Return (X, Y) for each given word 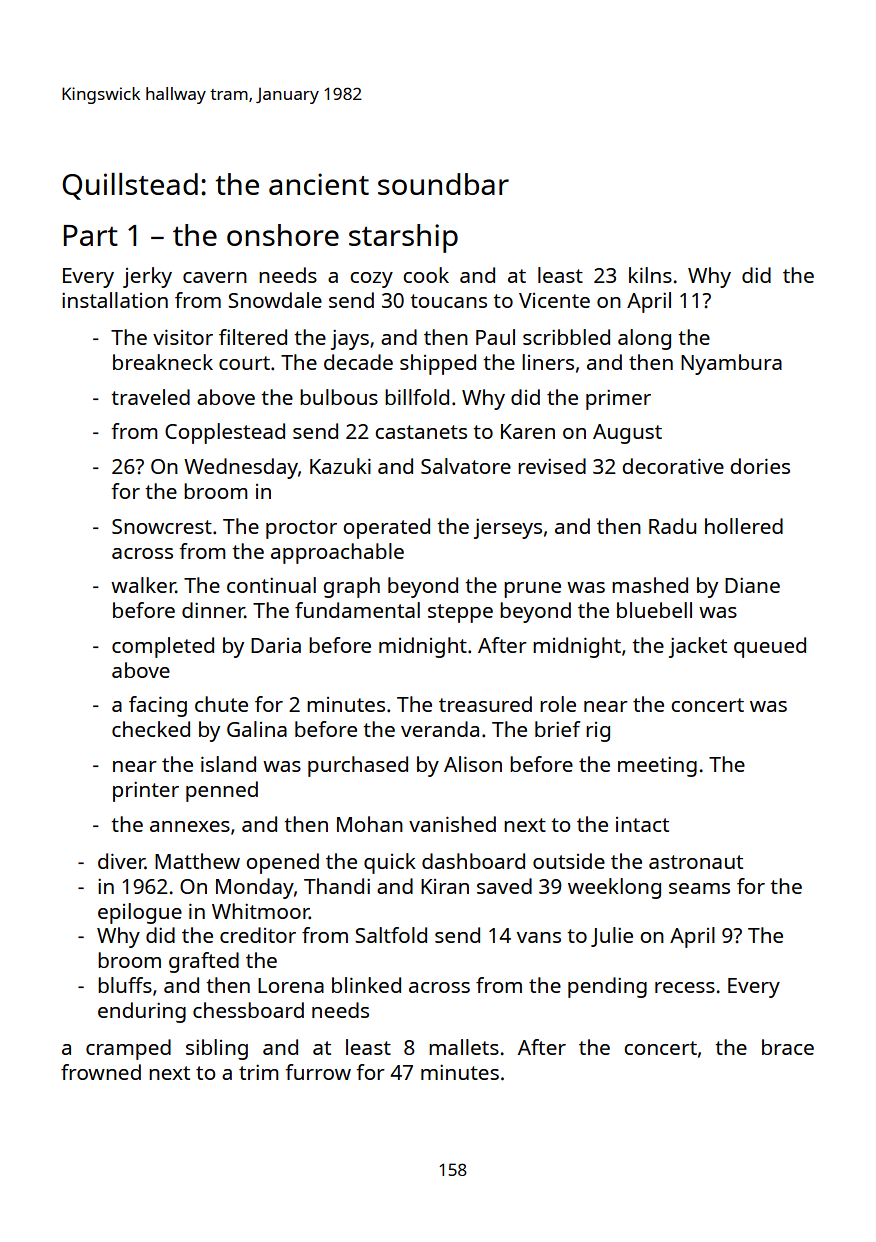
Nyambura (731, 364)
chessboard (248, 1010)
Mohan (370, 824)
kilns (650, 275)
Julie (612, 937)
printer (146, 791)
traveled (150, 397)
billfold (417, 397)
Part (91, 235)
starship (403, 238)
